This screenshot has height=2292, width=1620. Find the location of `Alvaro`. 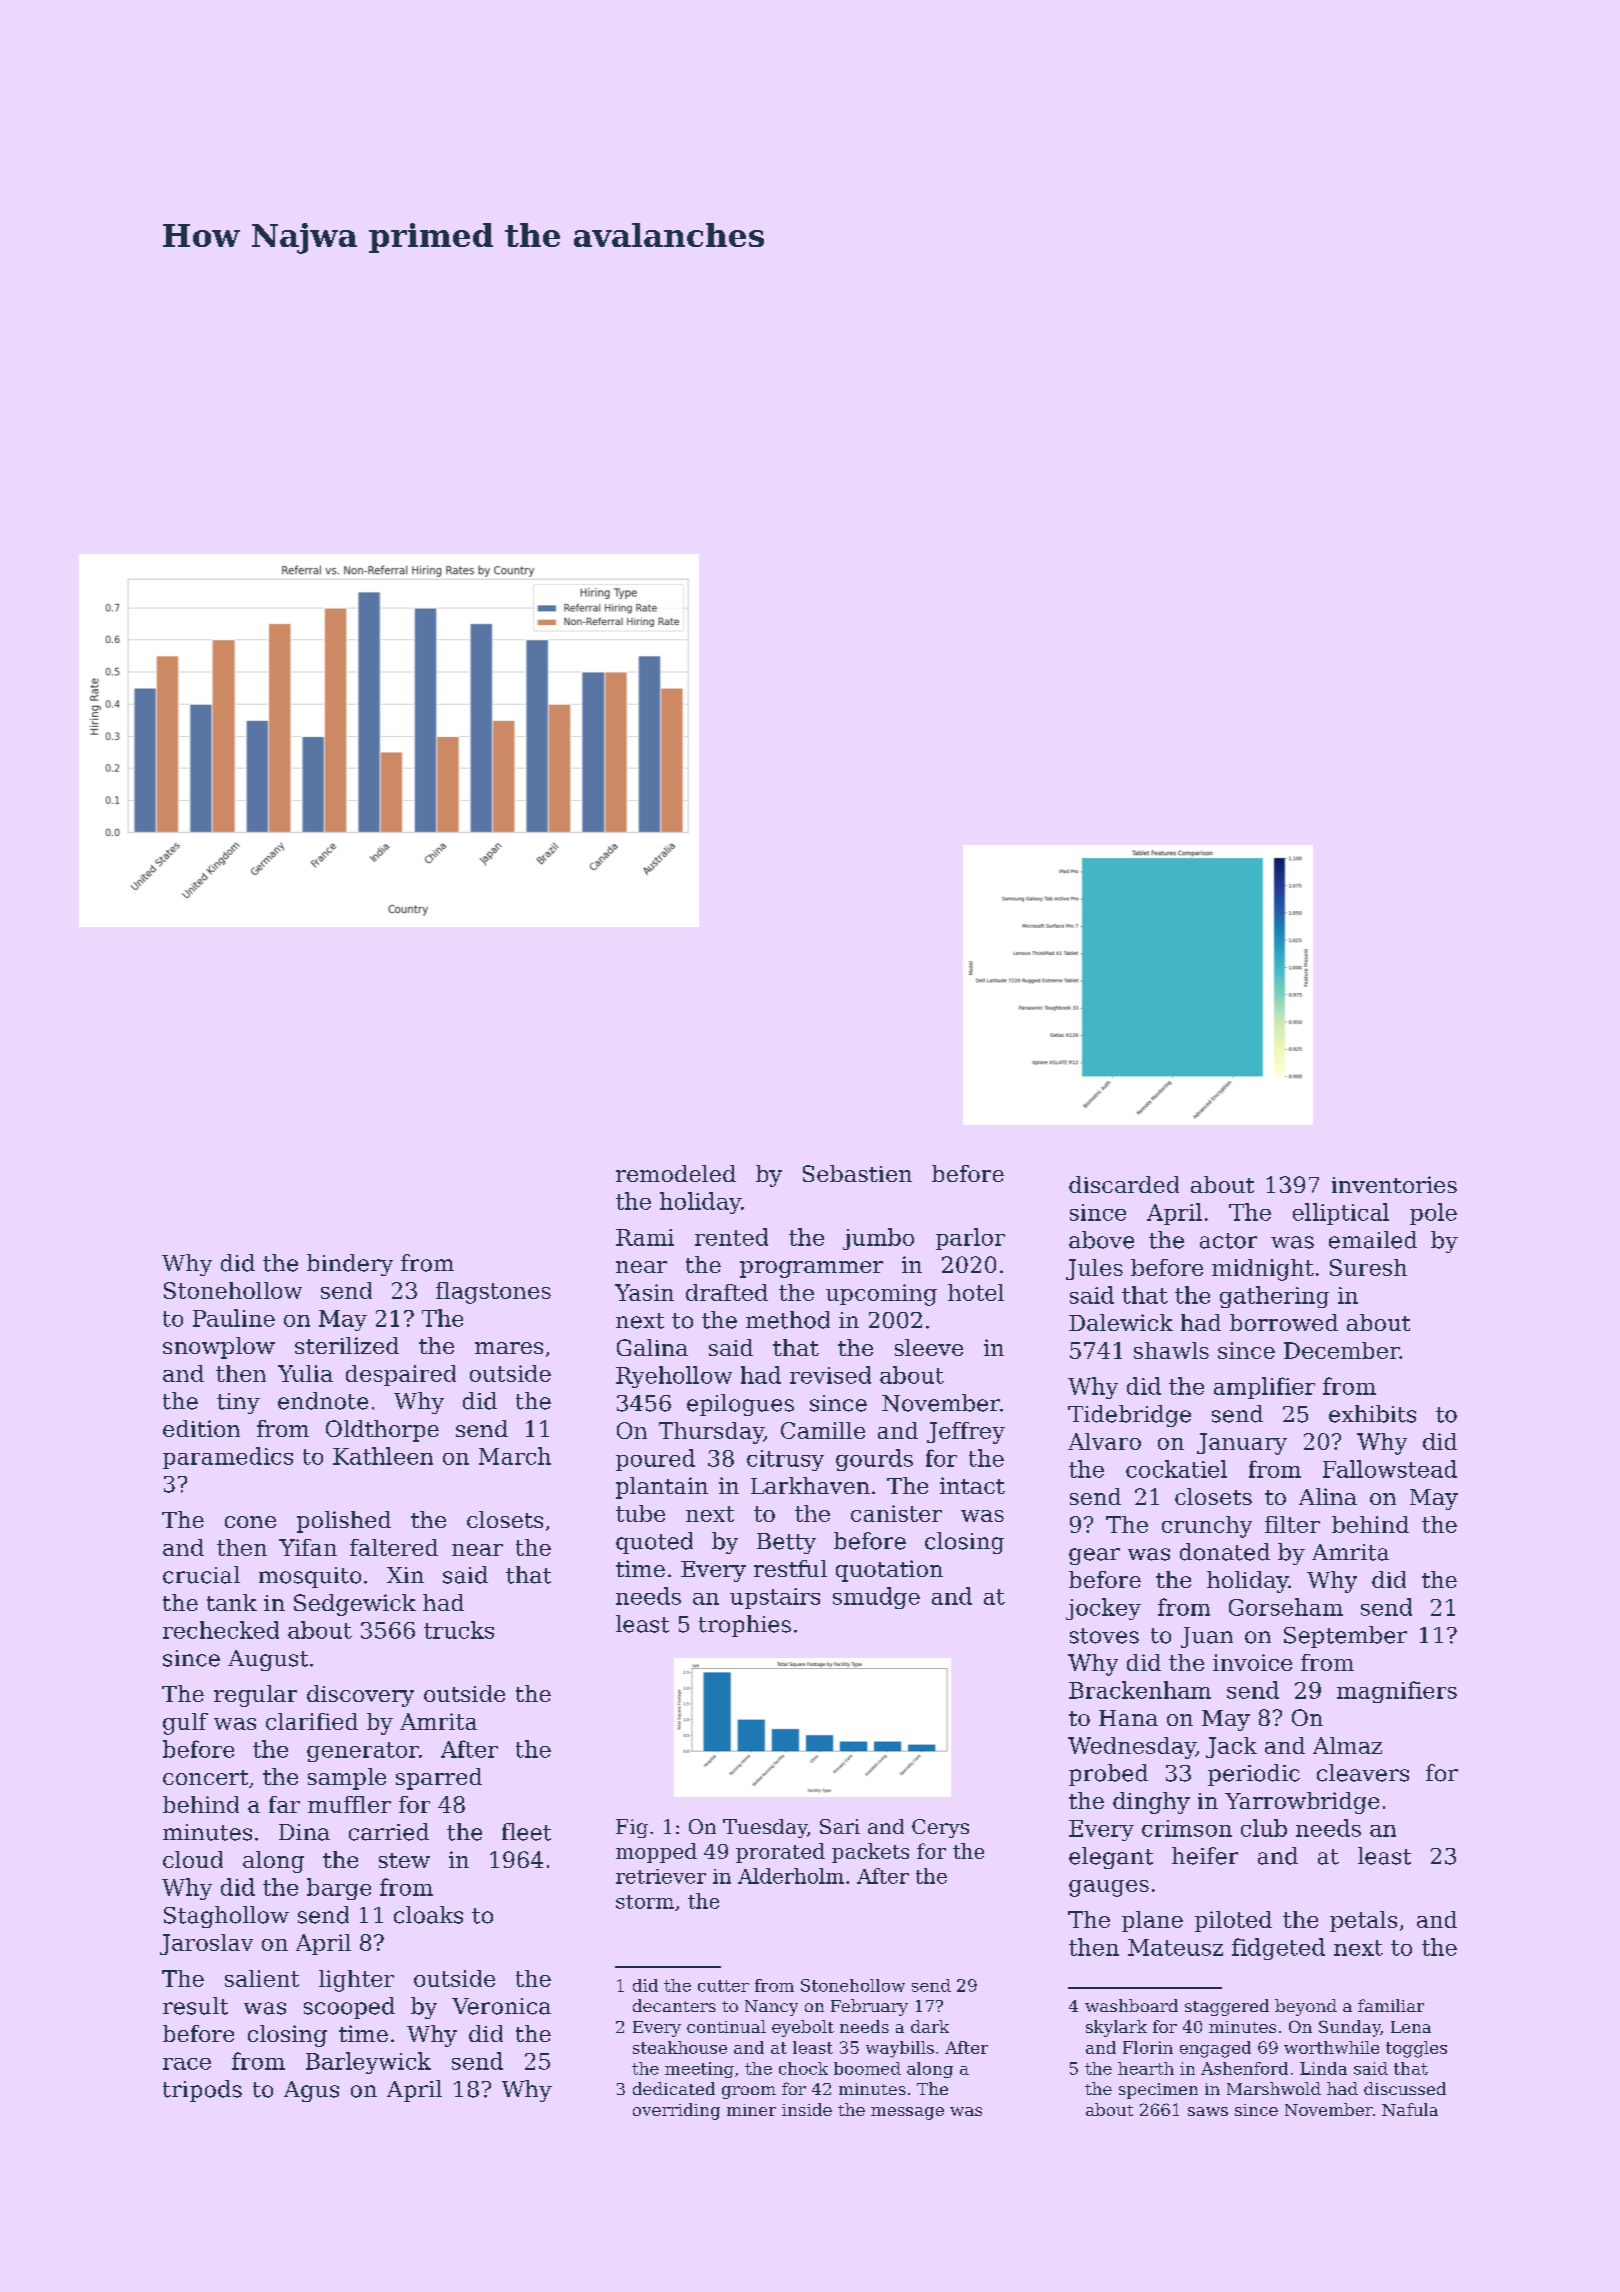

Alvaro is located at coordinates (1104, 1441).
